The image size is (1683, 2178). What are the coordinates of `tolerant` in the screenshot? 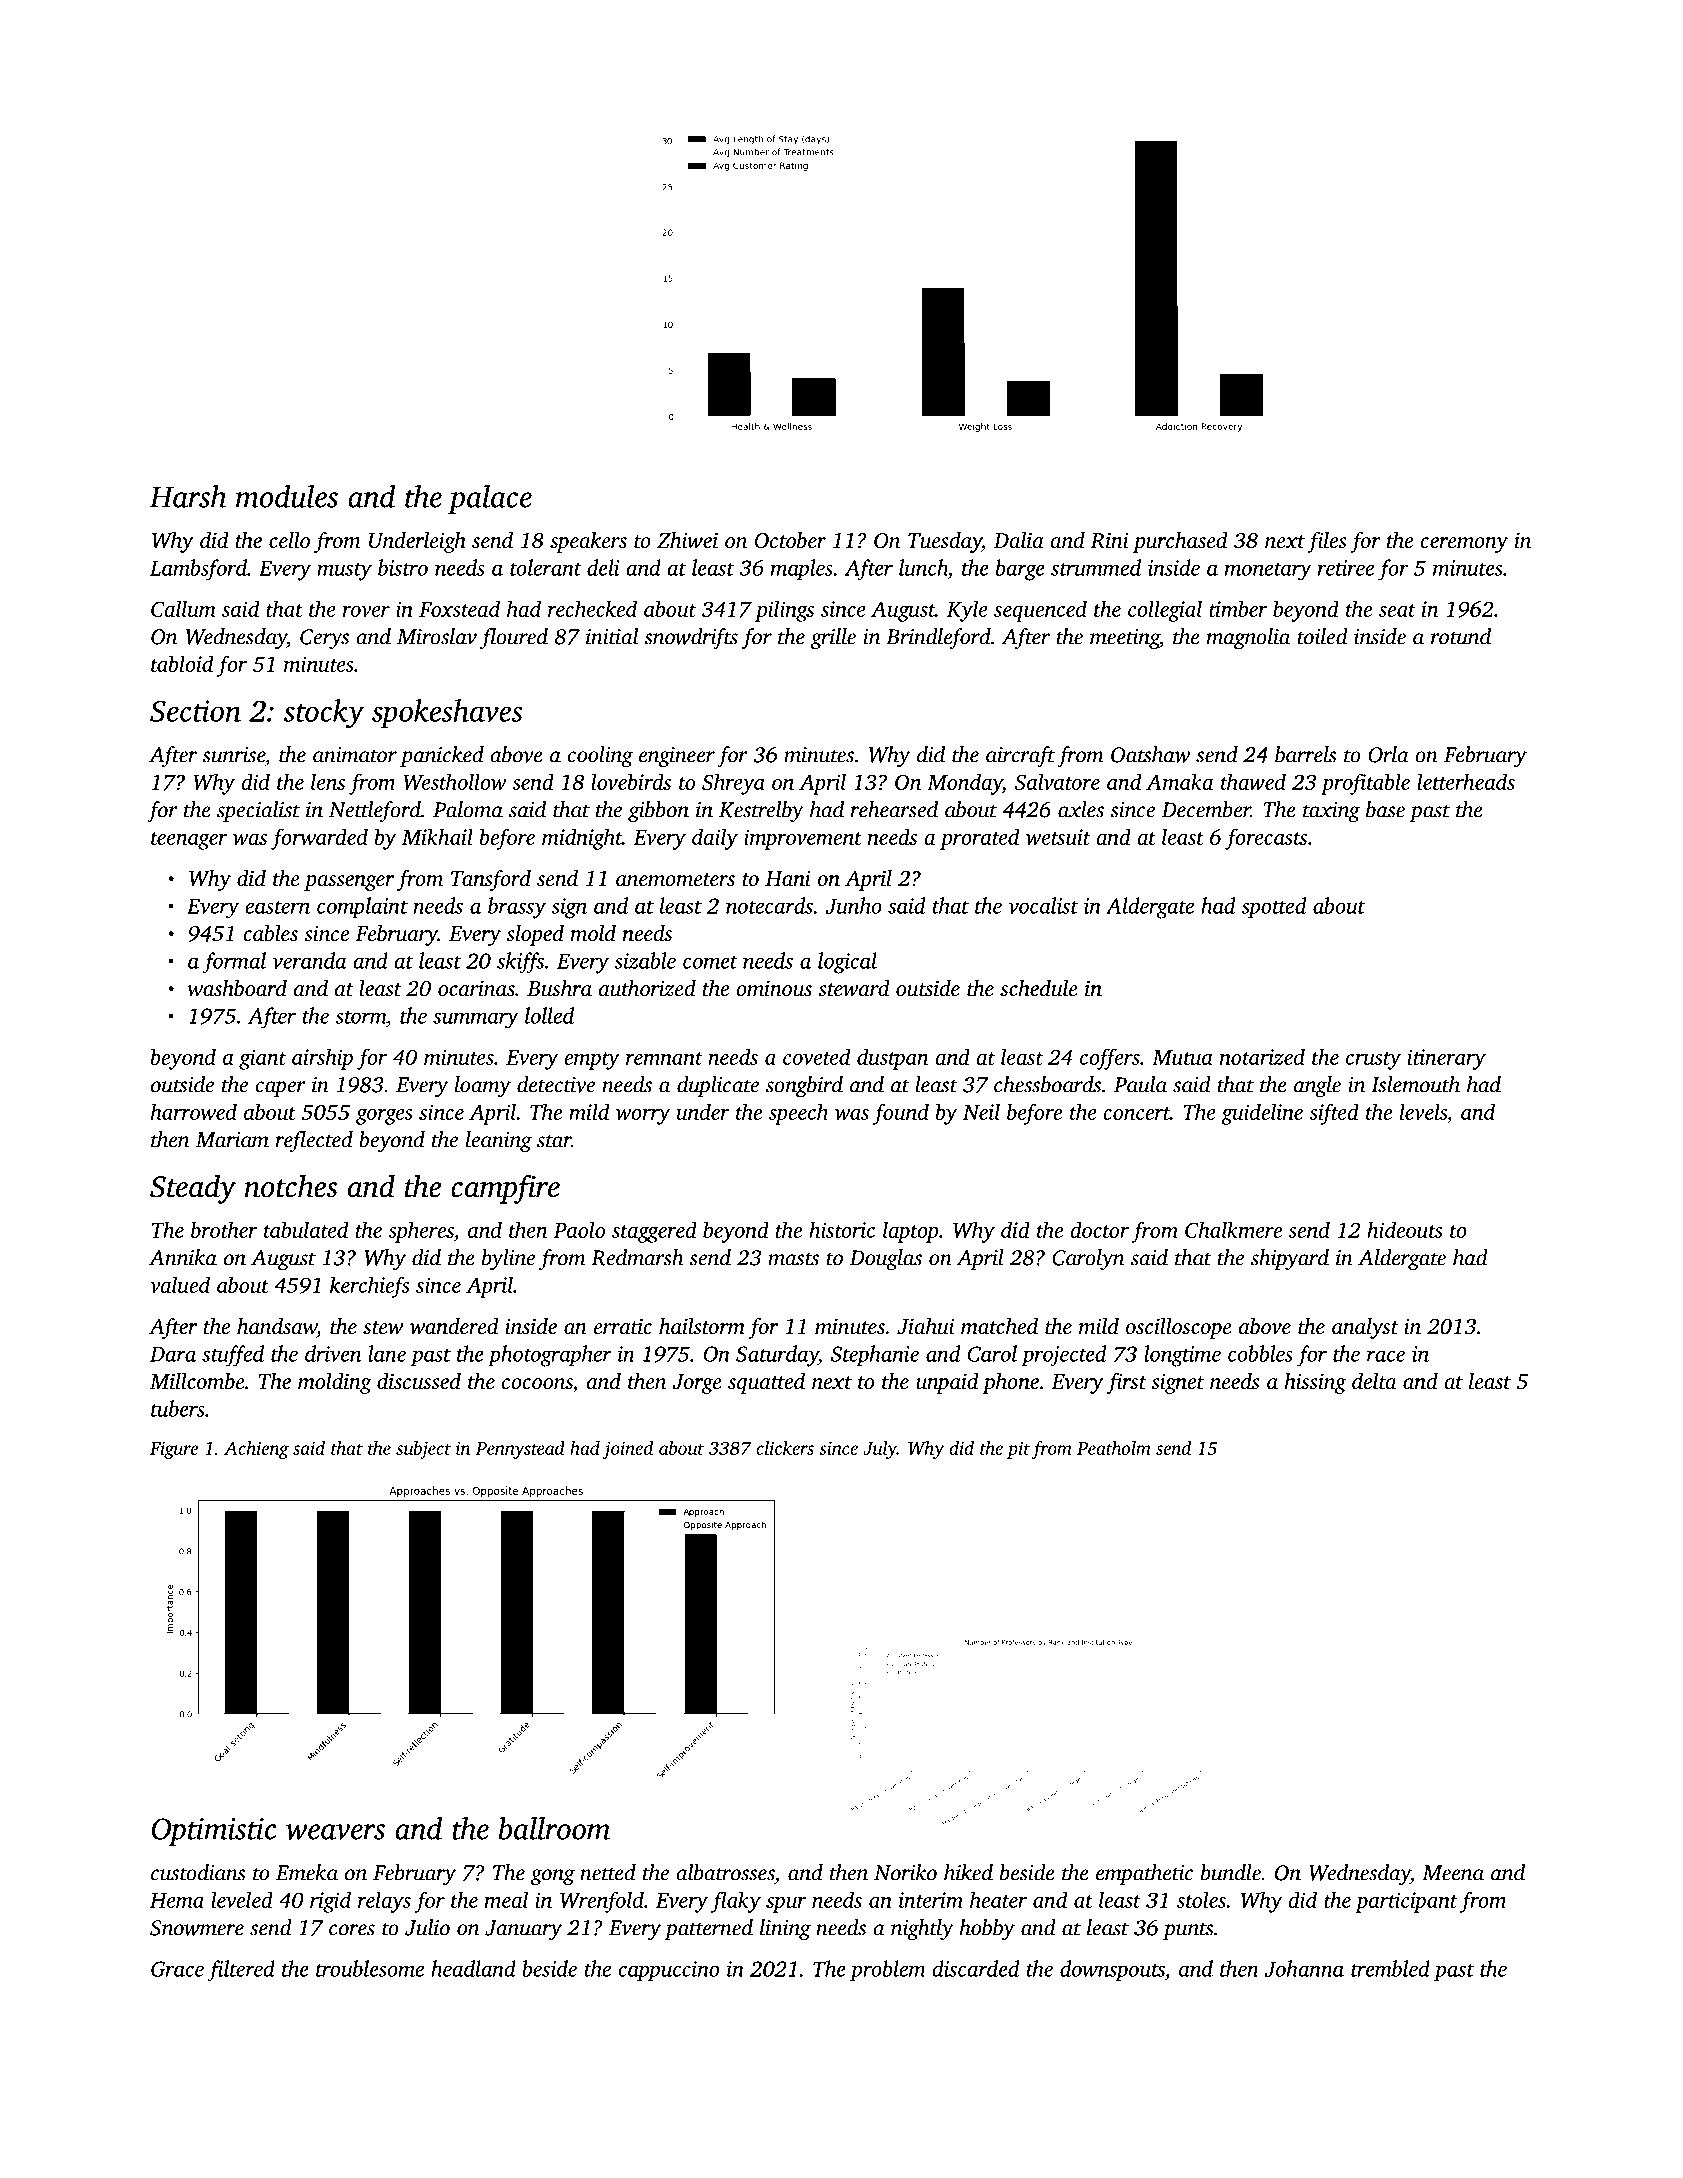 It's located at (546, 567).
